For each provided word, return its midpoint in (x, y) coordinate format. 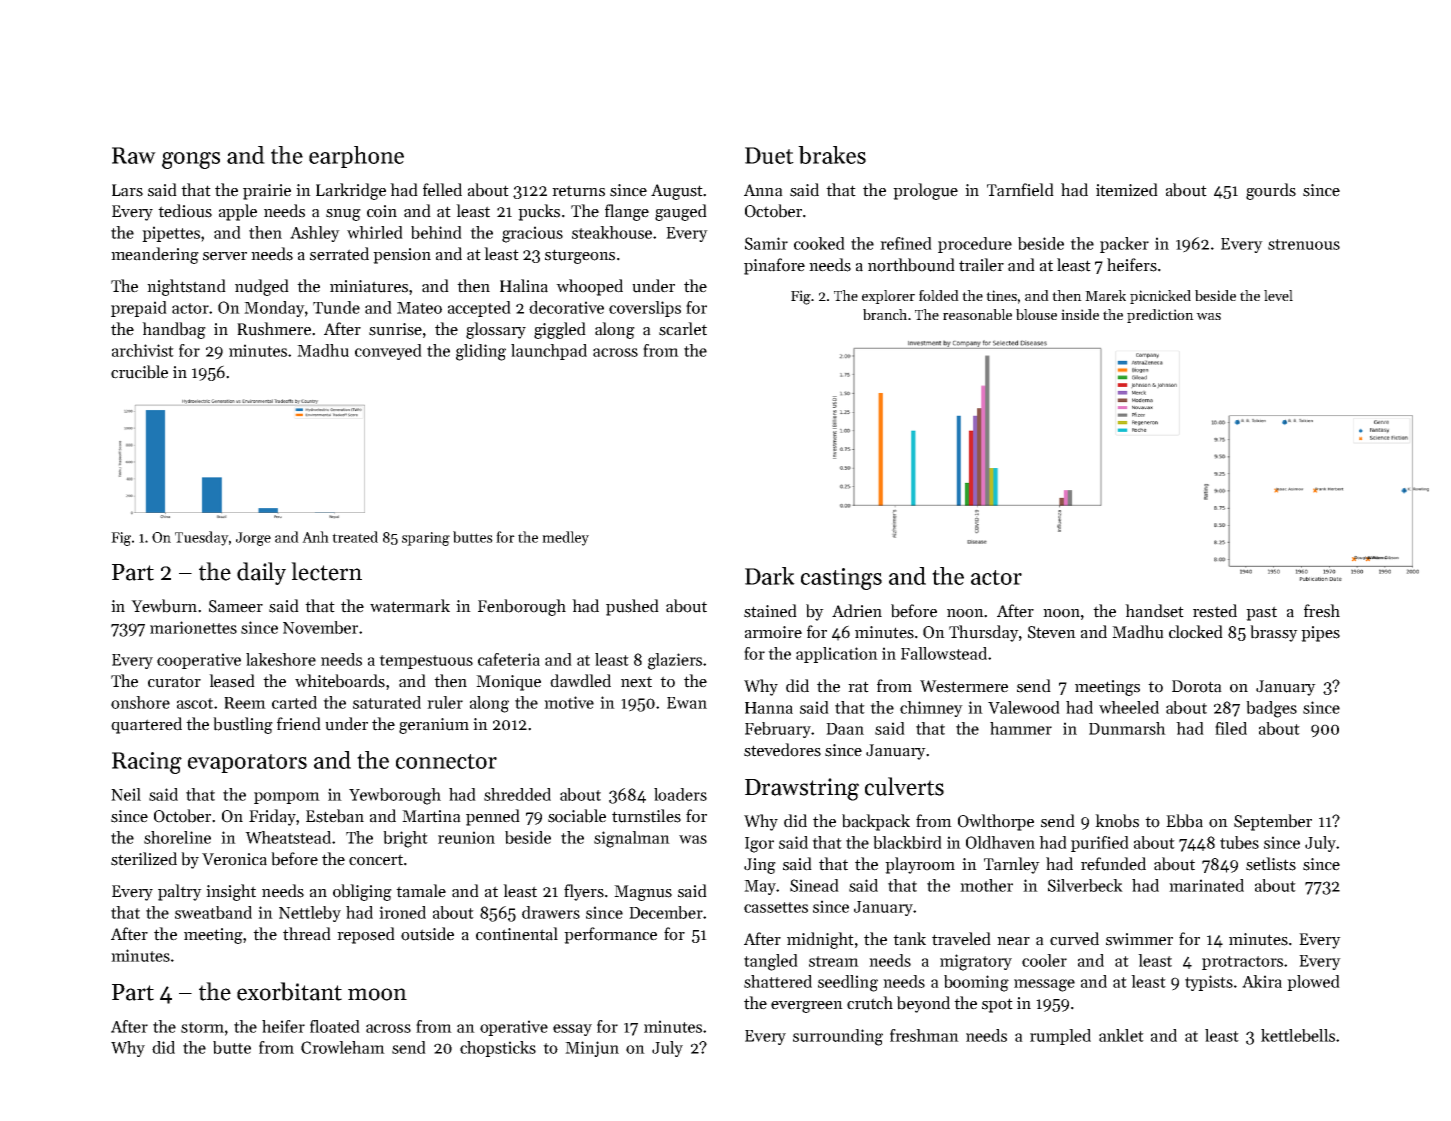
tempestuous (426, 662)
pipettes (171, 234)
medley (565, 538)
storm (202, 1027)
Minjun (592, 1049)
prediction (1160, 316)
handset (1154, 611)
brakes (832, 155)
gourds (1271, 191)
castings (841, 579)
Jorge (253, 539)
